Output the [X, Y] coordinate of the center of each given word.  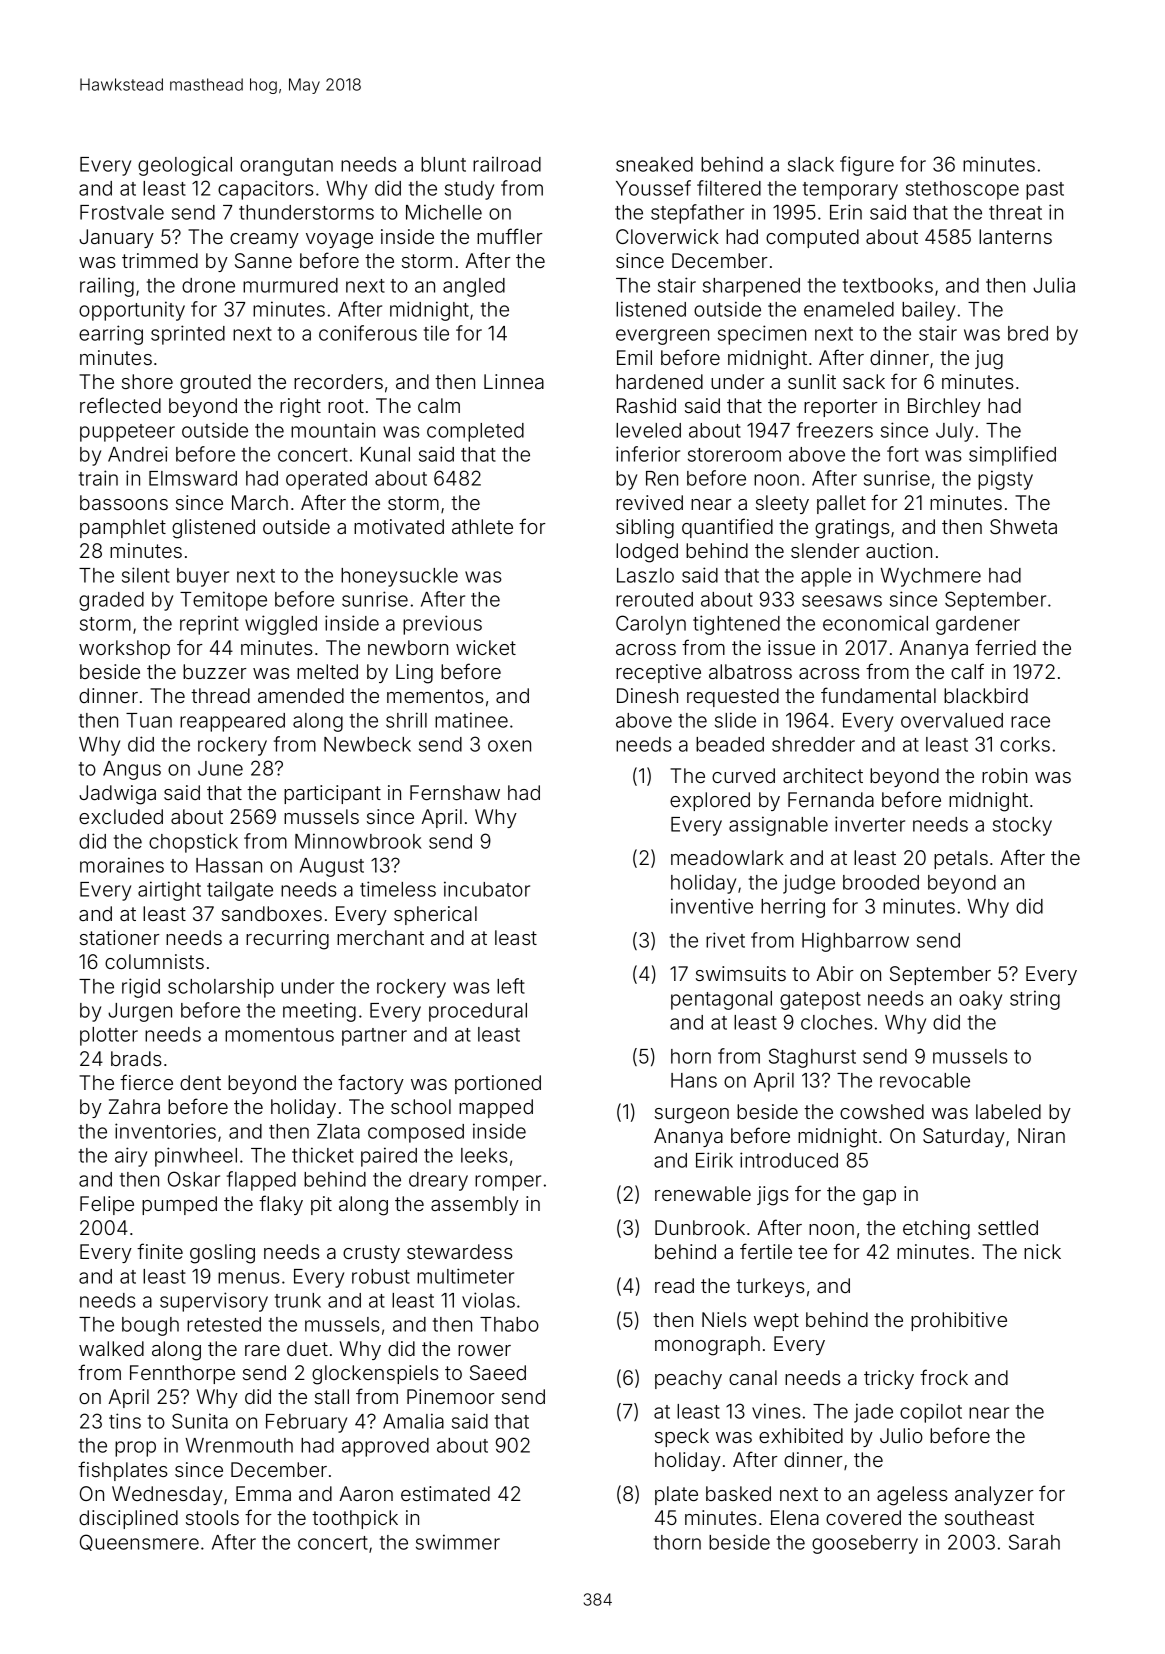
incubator [487, 889]
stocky [1022, 826]
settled [1008, 1227]
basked [738, 1493]
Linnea [514, 381]
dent [200, 1082]
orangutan [286, 167]
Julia [1054, 285]
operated [326, 480]
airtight [169, 891]
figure [867, 166]
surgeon [692, 1116]
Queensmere [139, 1542]
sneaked [654, 164]
